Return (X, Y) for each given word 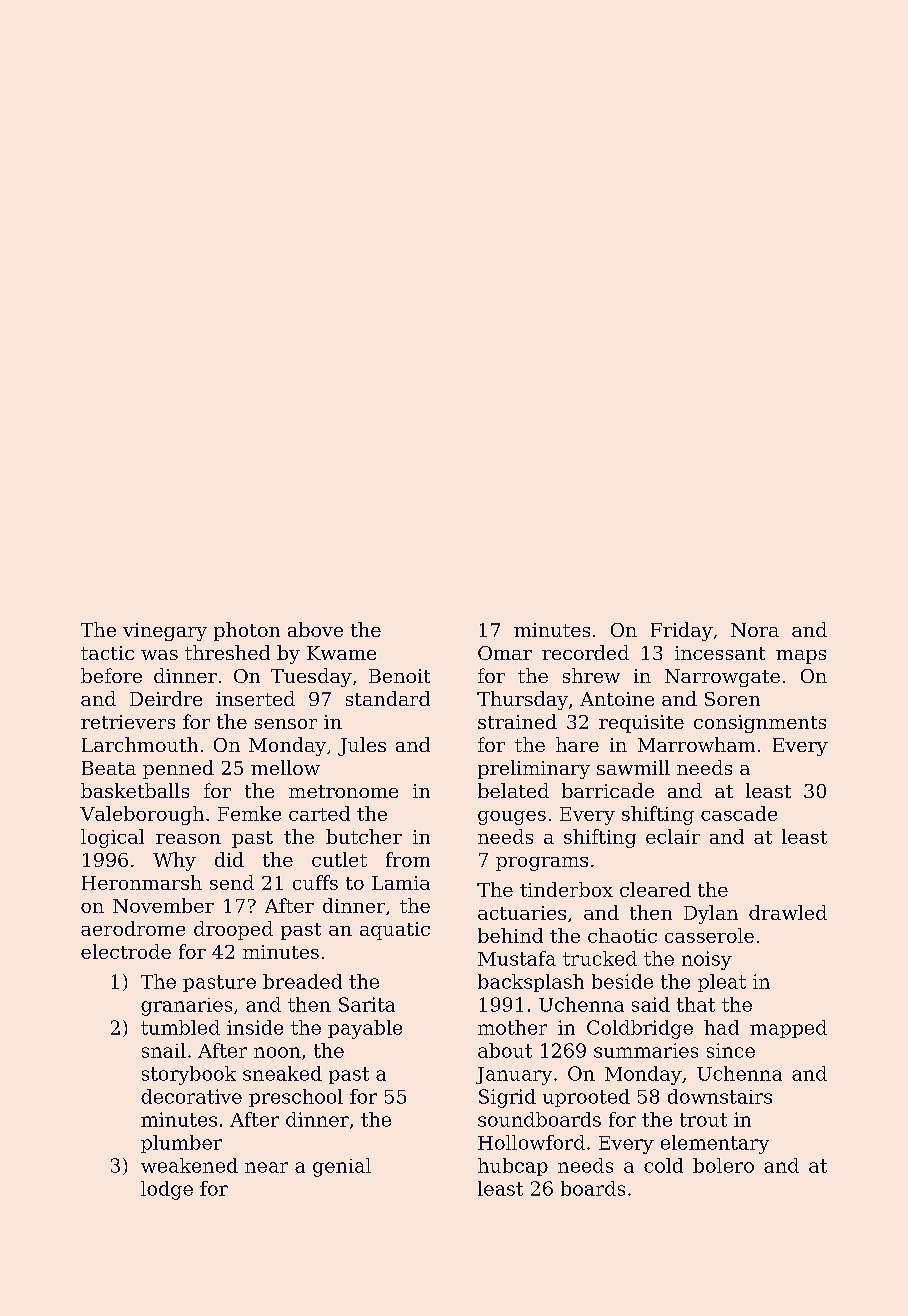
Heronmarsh (142, 882)
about (505, 1050)
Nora (755, 630)
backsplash (531, 983)
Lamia (401, 883)
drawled (788, 912)
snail (164, 1050)
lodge (167, 1190)
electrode (126, 951)
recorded (585, 652)
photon (247, 631)
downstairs (720, 1096)
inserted (255, 698)
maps (801, 657)
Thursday (522, 700)
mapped (788, 1029)
